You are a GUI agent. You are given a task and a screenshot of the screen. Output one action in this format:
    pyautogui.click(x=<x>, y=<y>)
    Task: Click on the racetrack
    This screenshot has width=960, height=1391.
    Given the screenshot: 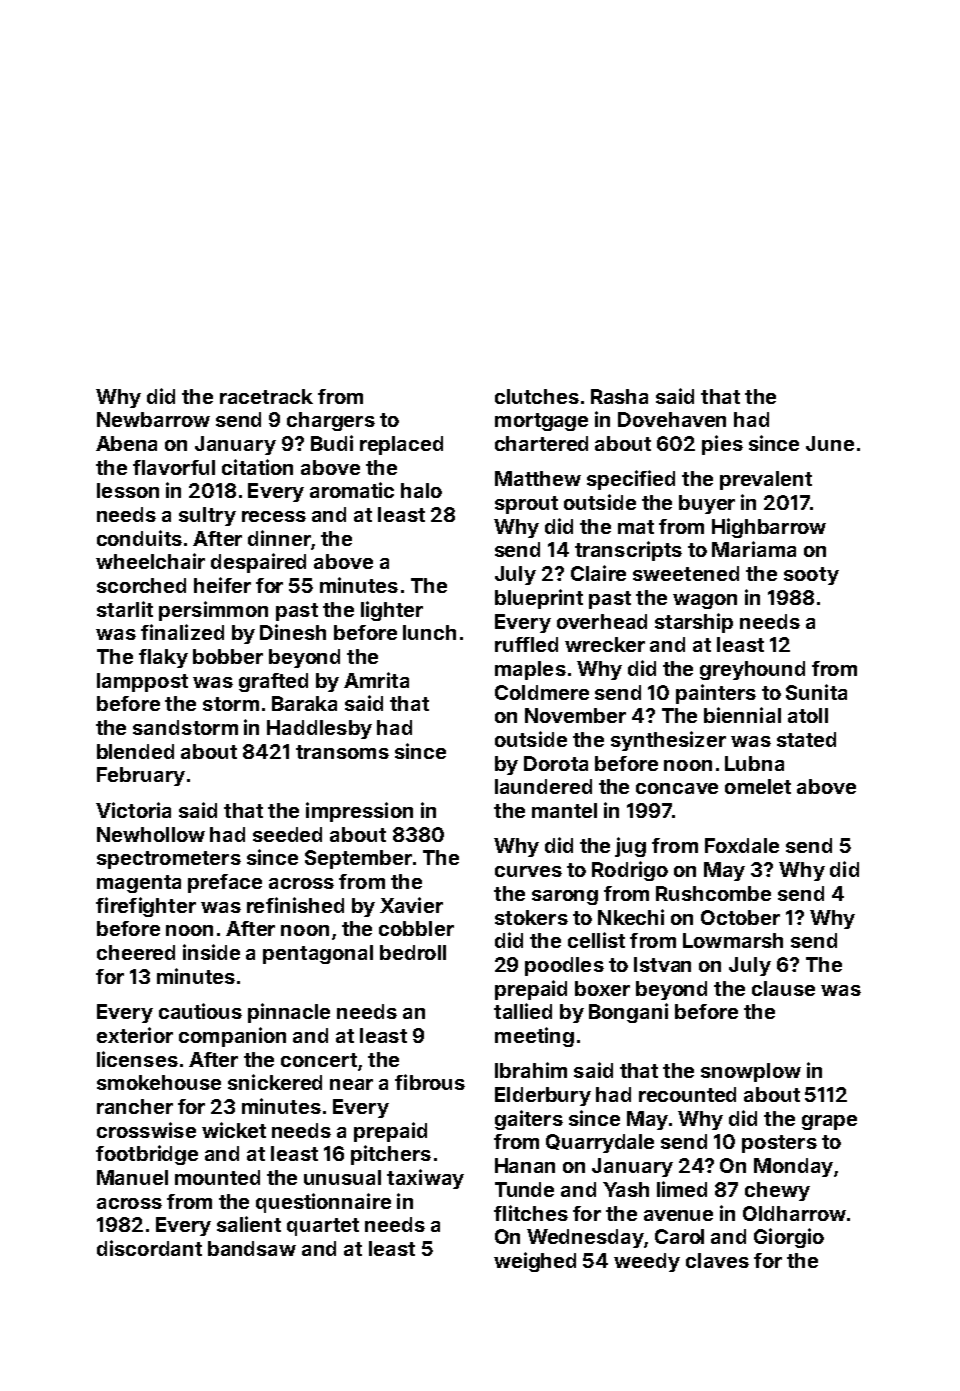 What is the action you would take?
    pyautogui.click(x=266, y=396)
